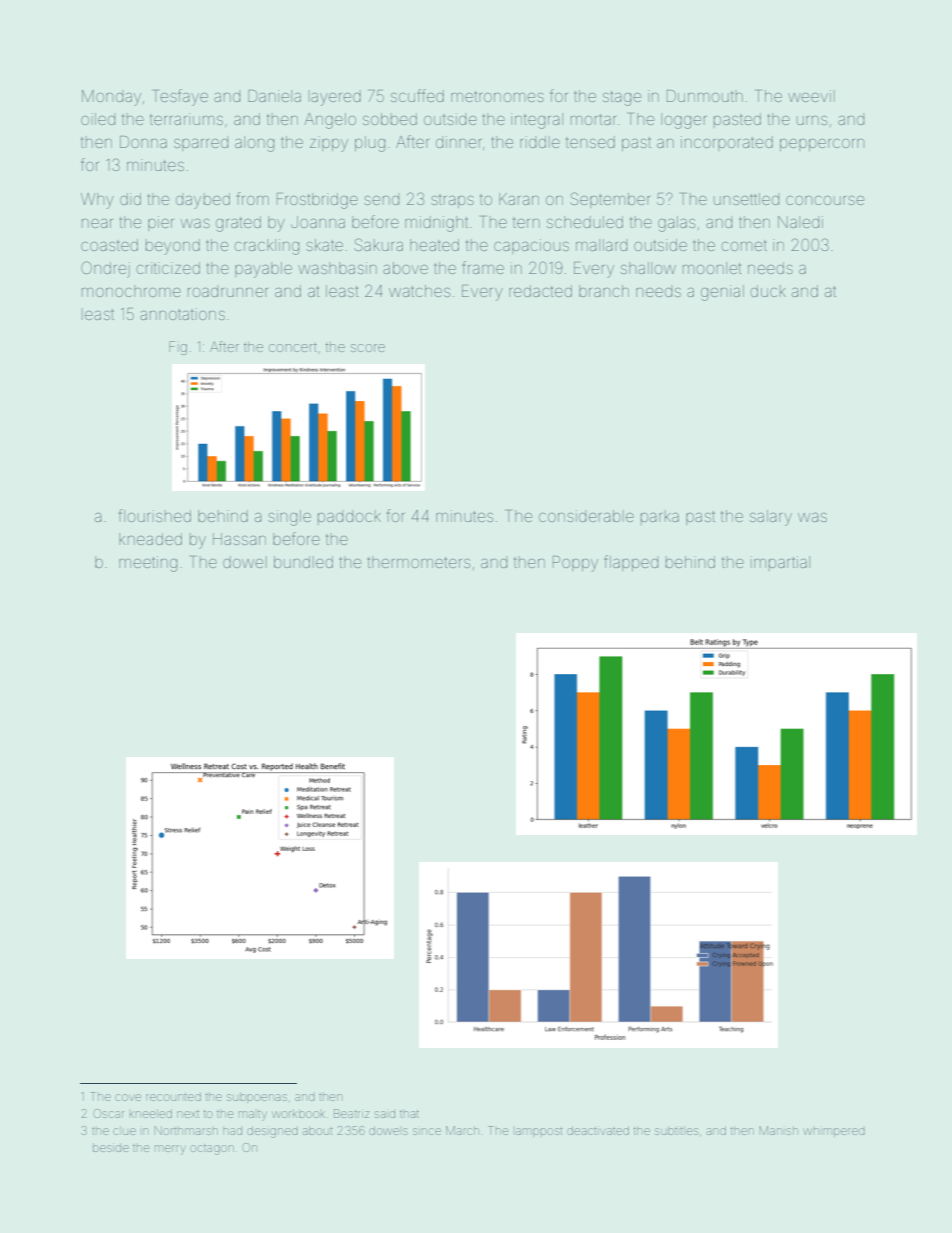 The height and width of the screenshot is (1233, 952). Describe the element at coordinates (434, 245) in the screenshot. I see `heated` at that location.
